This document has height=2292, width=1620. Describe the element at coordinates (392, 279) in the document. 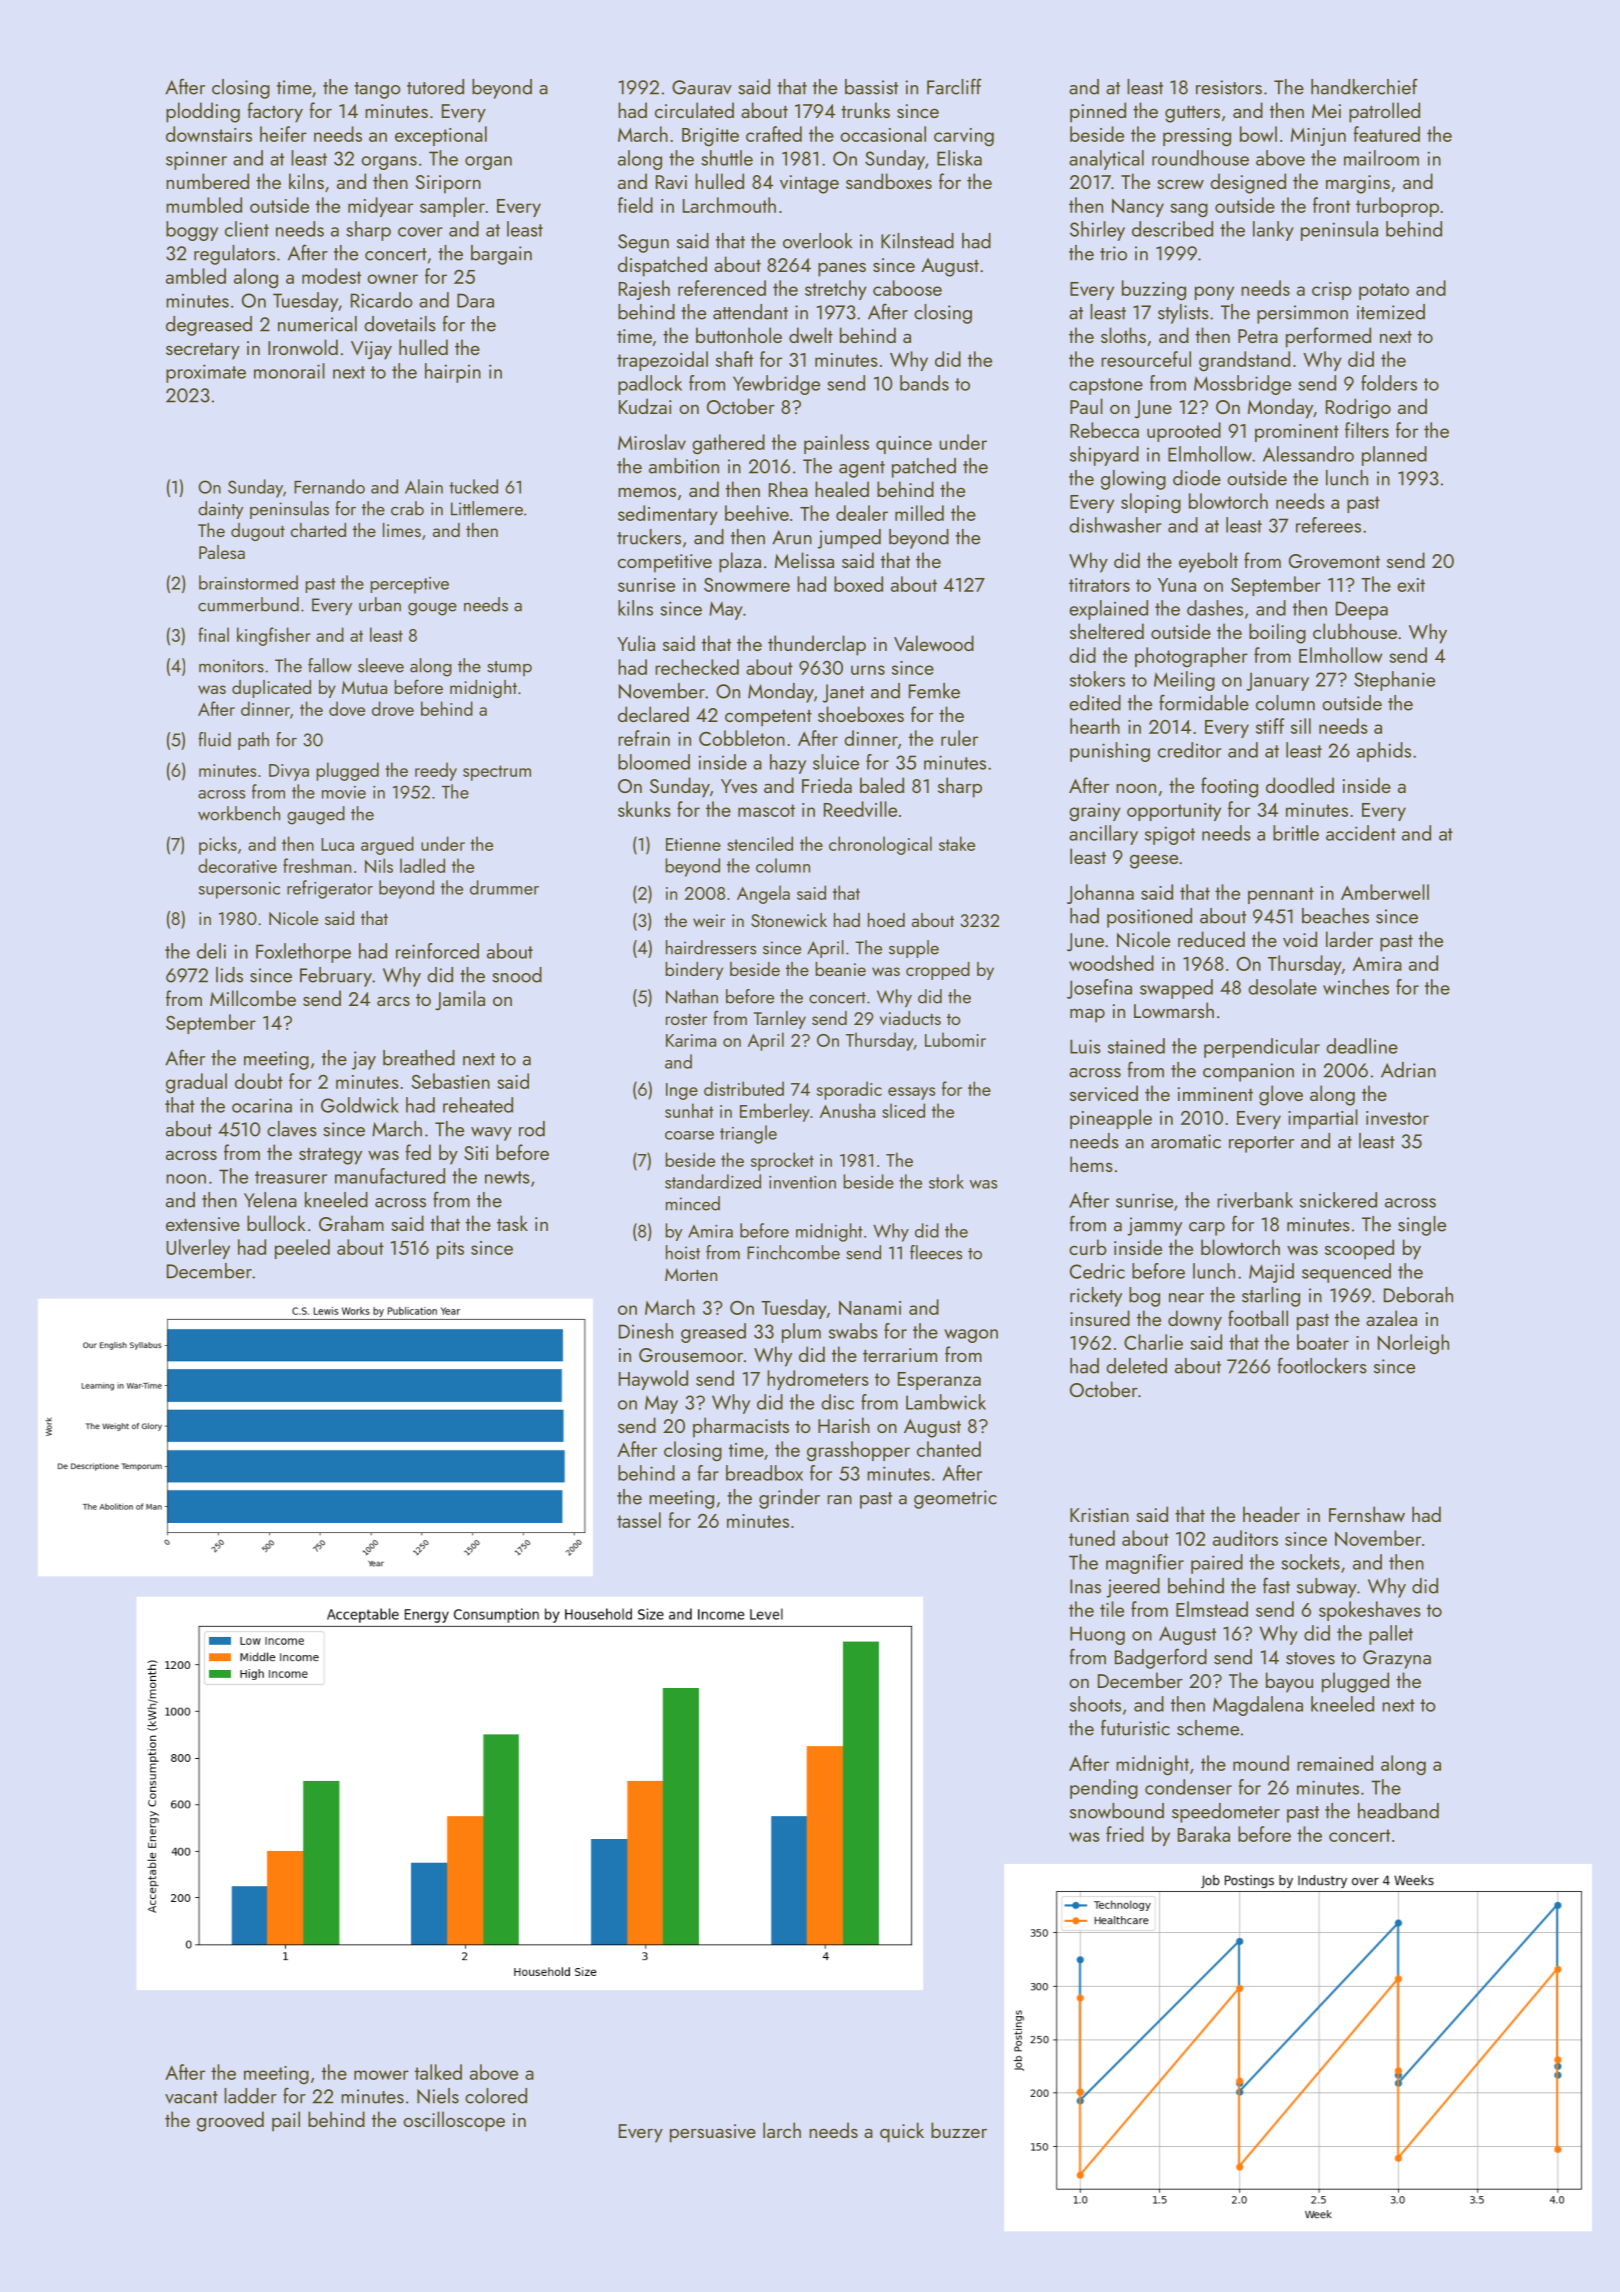

I see `owner` at that location.
